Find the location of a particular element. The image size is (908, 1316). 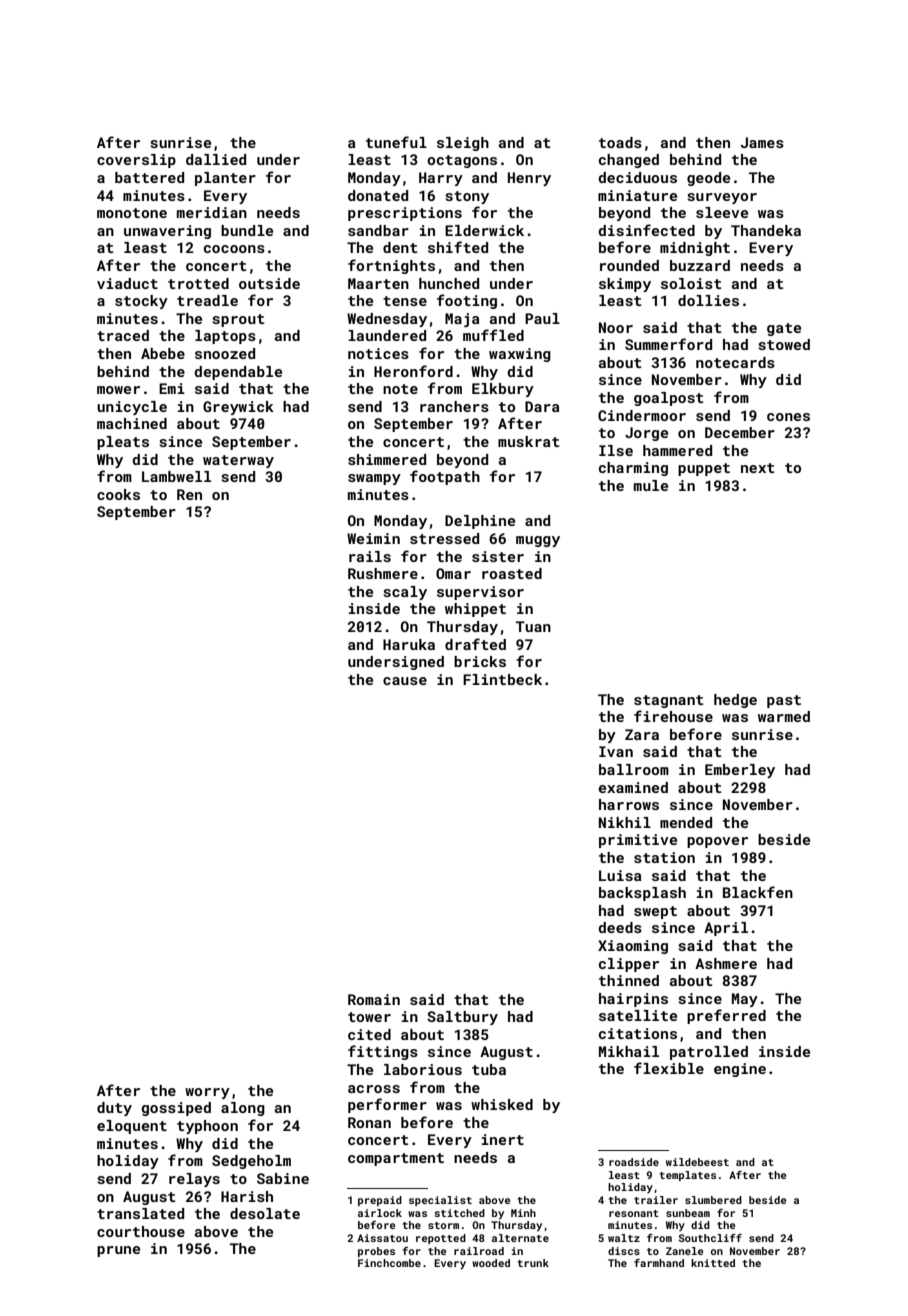

Luisa is located at coordinates (620, 875).
